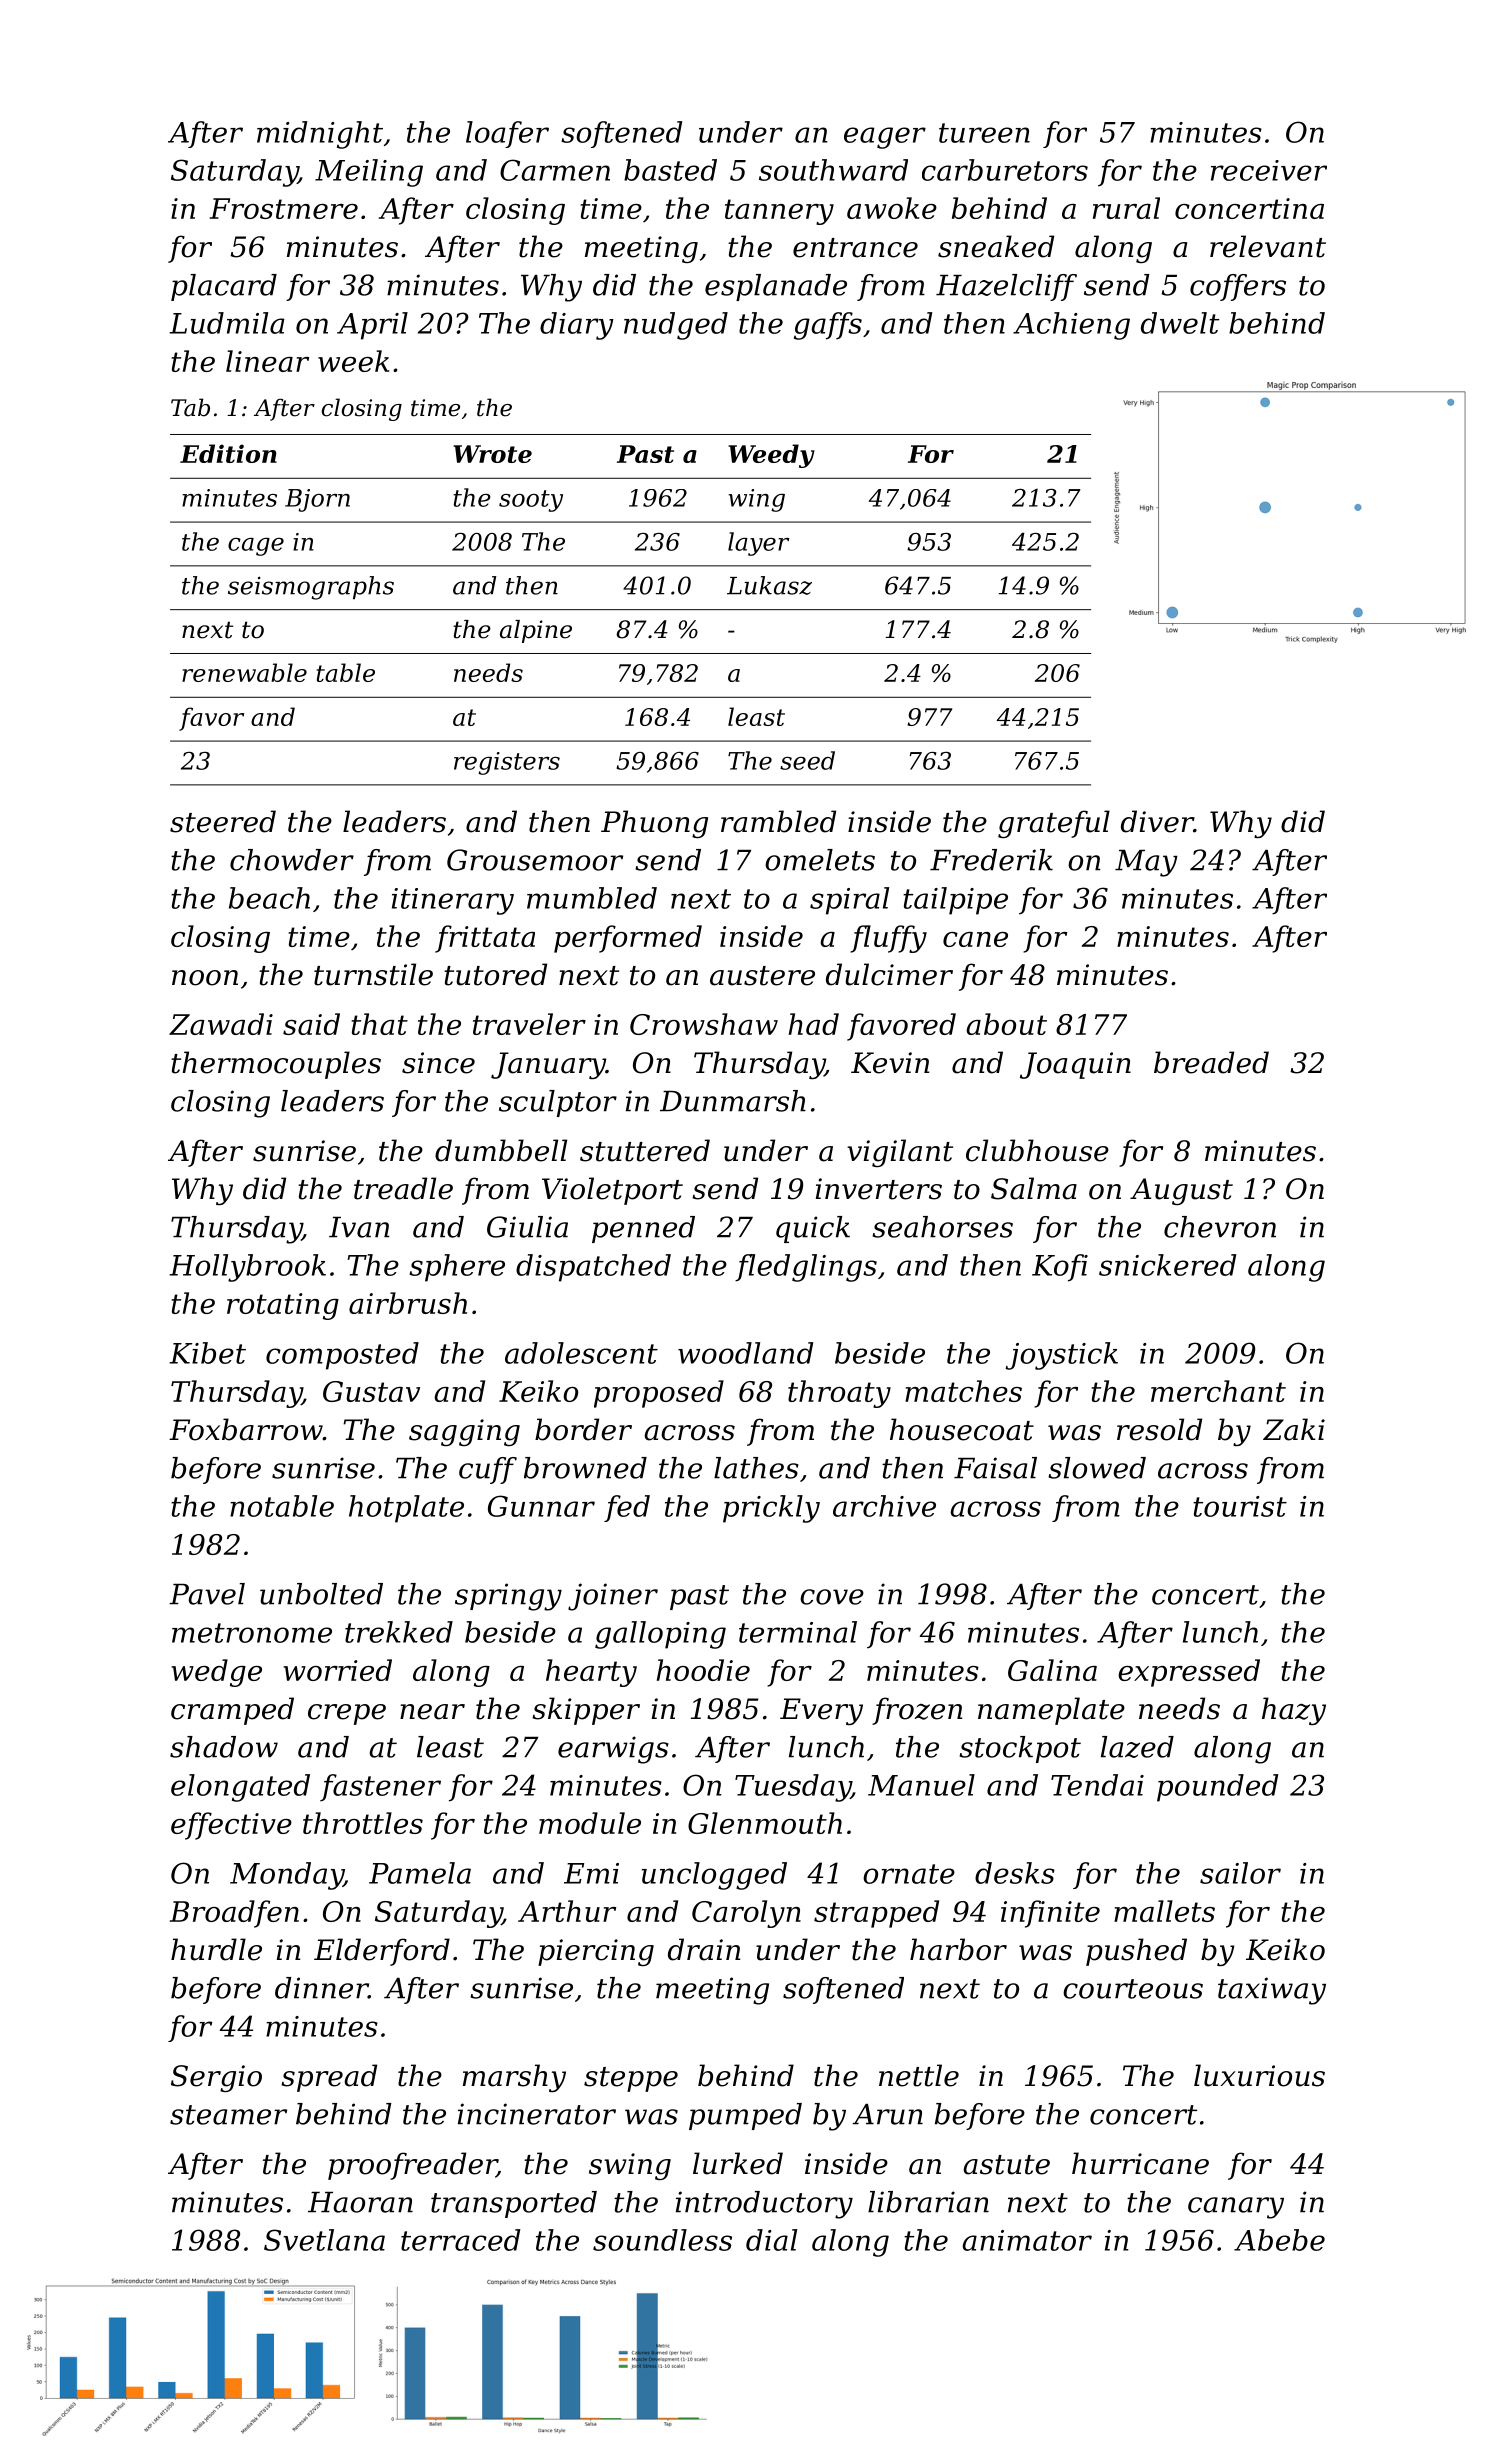 The height and width of the screenshot is (2464, 1496). Describe the element at coordinates (771, 2240) in the screenshot. I see `dial` at that location.
